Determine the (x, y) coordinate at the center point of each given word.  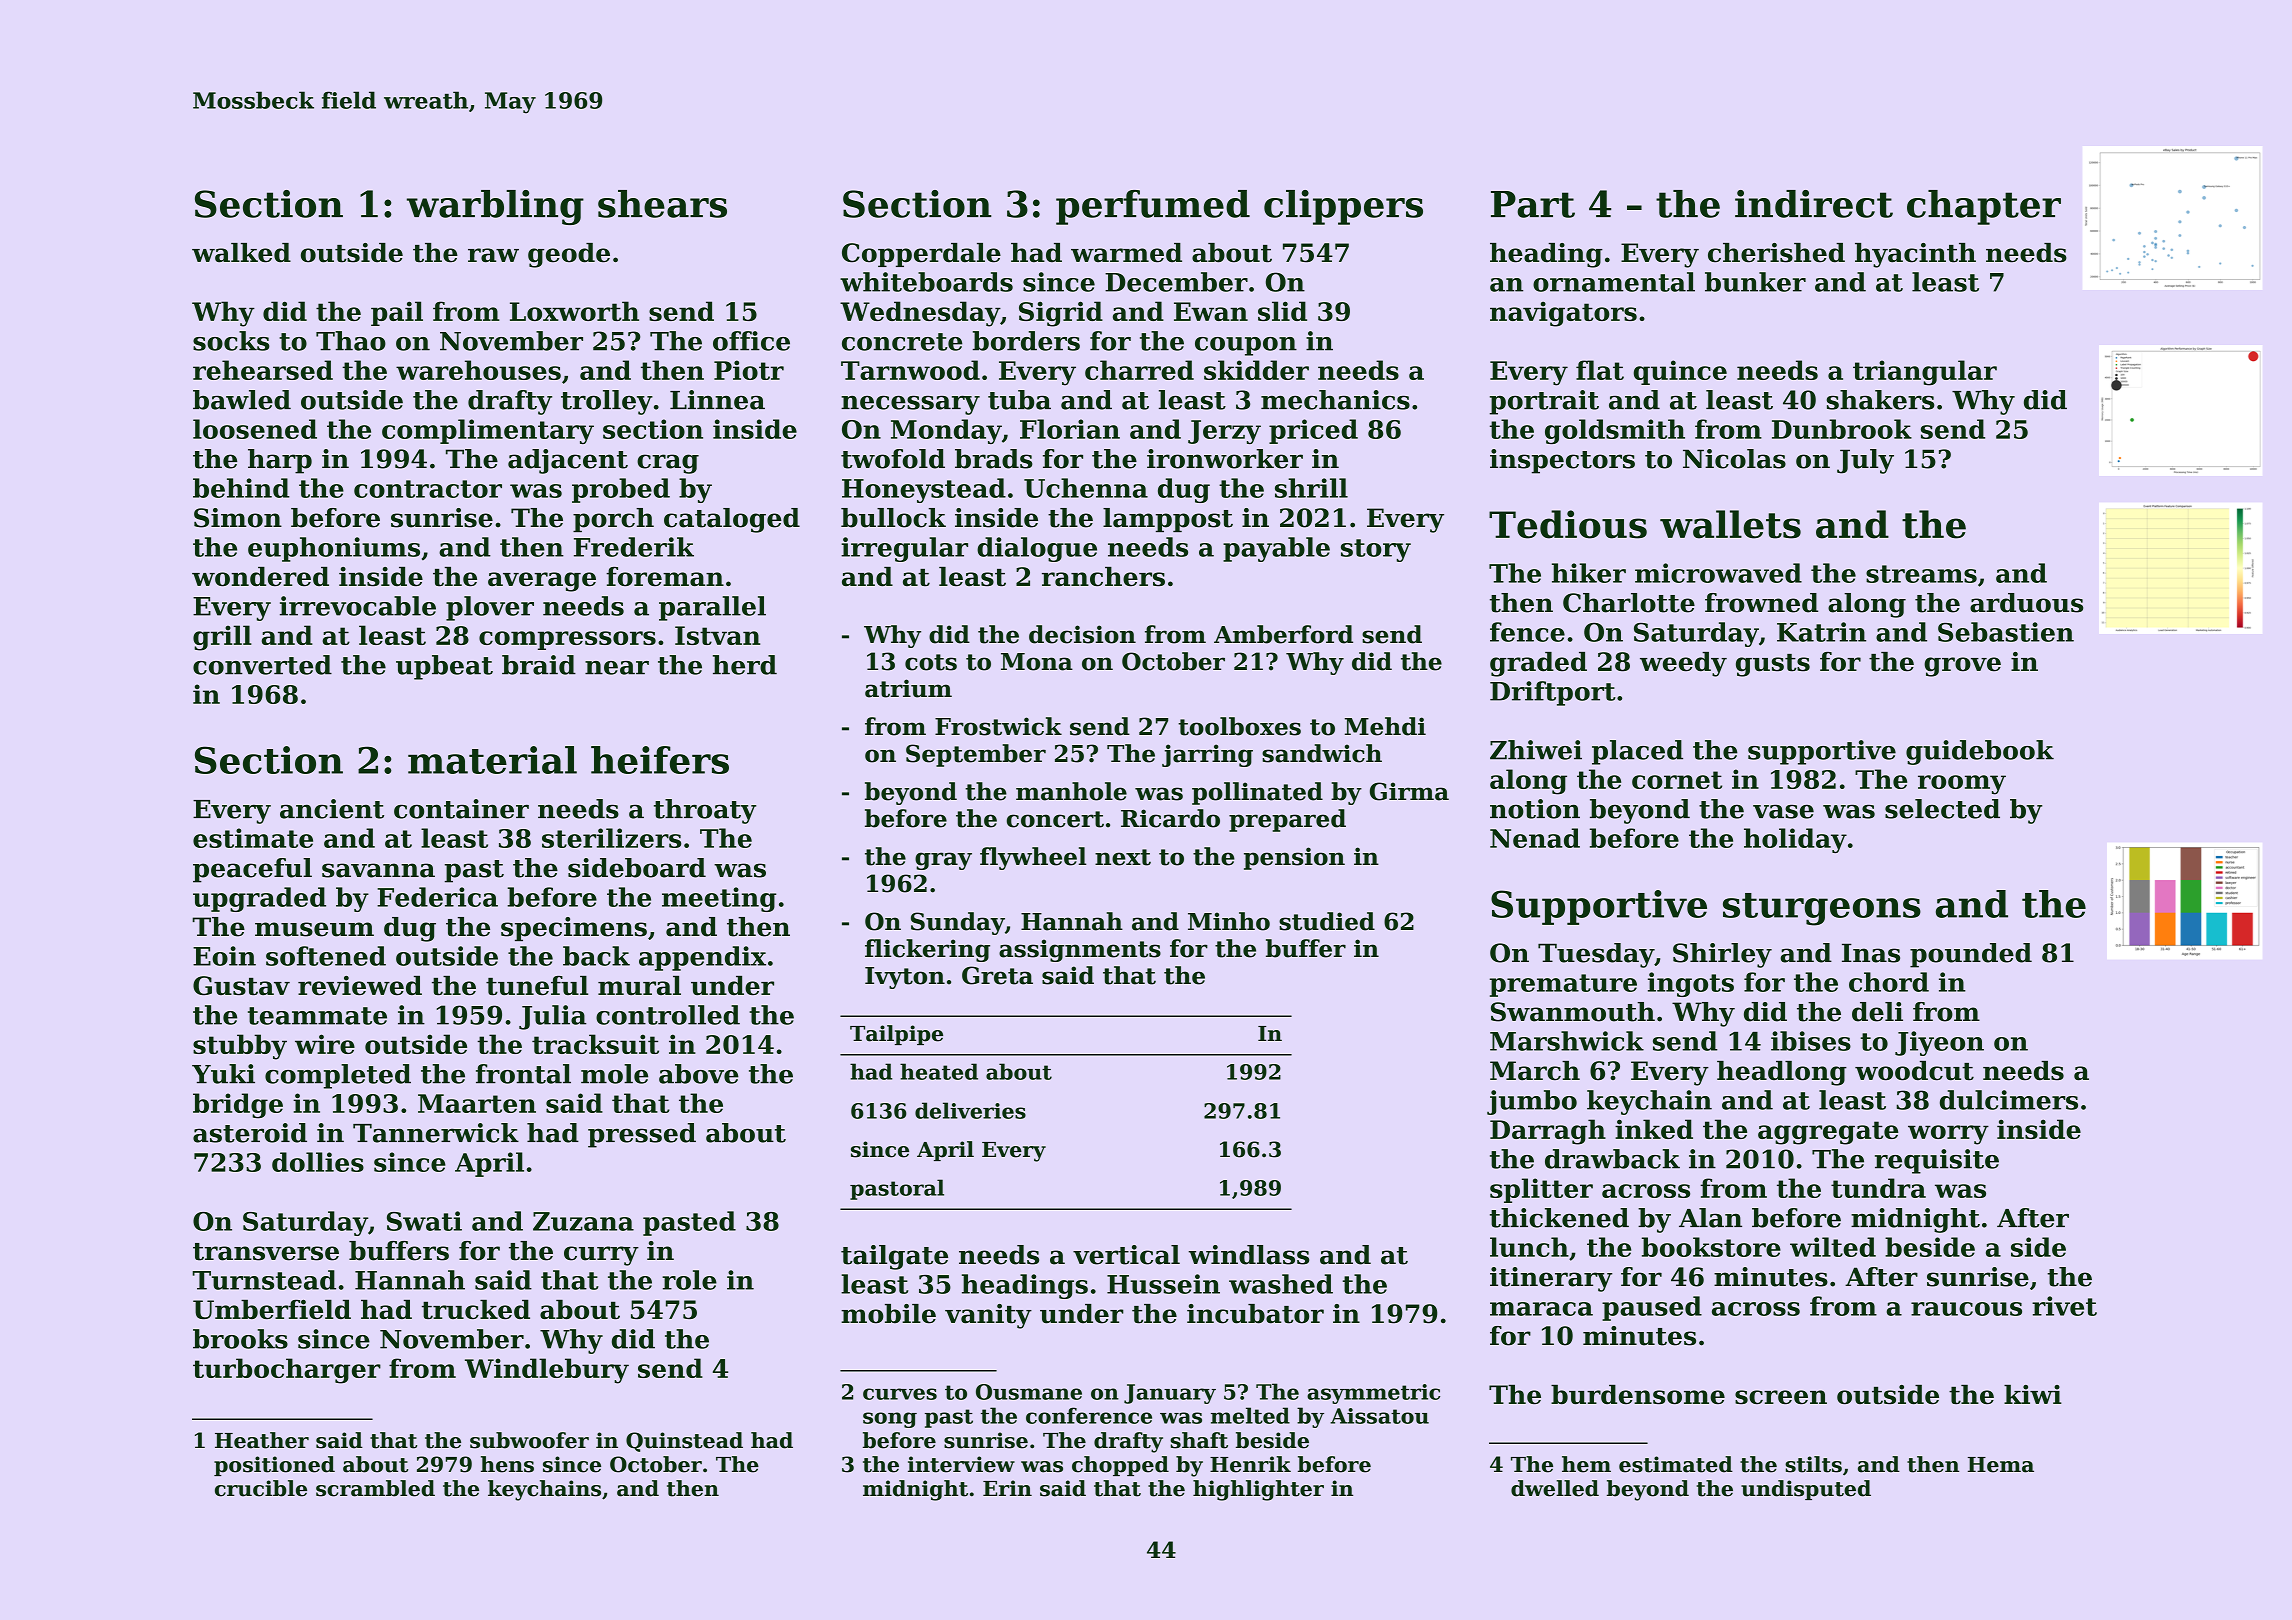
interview (961, 1464)
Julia (553, 1017)
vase (1783, 812)
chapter (1984, 207)
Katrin (1821, 632)
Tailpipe (896, 1035)
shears (662, 204)
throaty (705, 811)
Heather (262, 1440)
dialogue (1037, 549)
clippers (1343, 207)
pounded (1971, 955)
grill (222, 638)
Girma (1409, 791)
